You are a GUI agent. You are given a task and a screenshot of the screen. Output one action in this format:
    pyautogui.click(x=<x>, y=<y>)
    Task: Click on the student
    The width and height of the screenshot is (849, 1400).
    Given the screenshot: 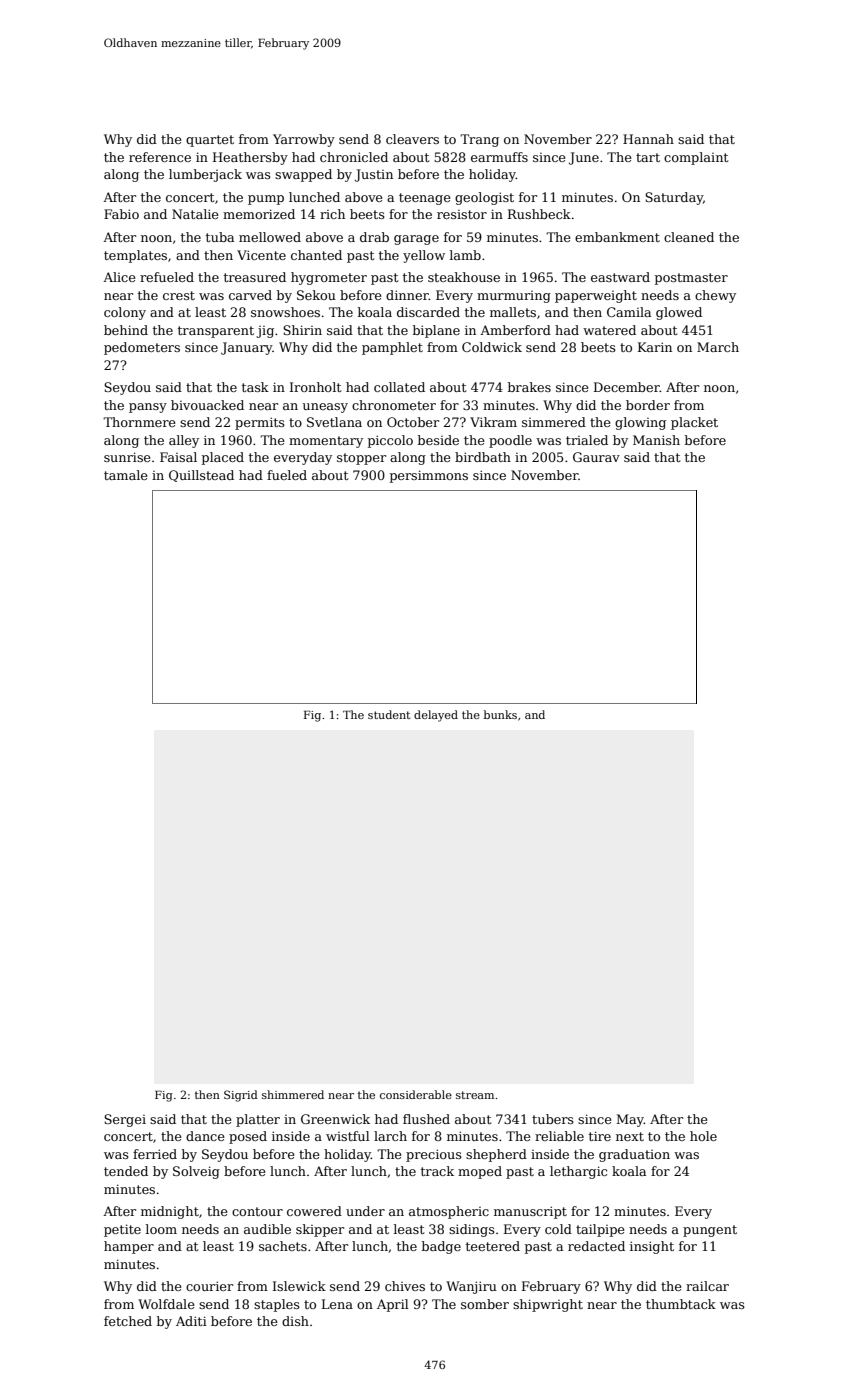 What is the action you would take?
    pyautogui.click(x=389, y=714)
